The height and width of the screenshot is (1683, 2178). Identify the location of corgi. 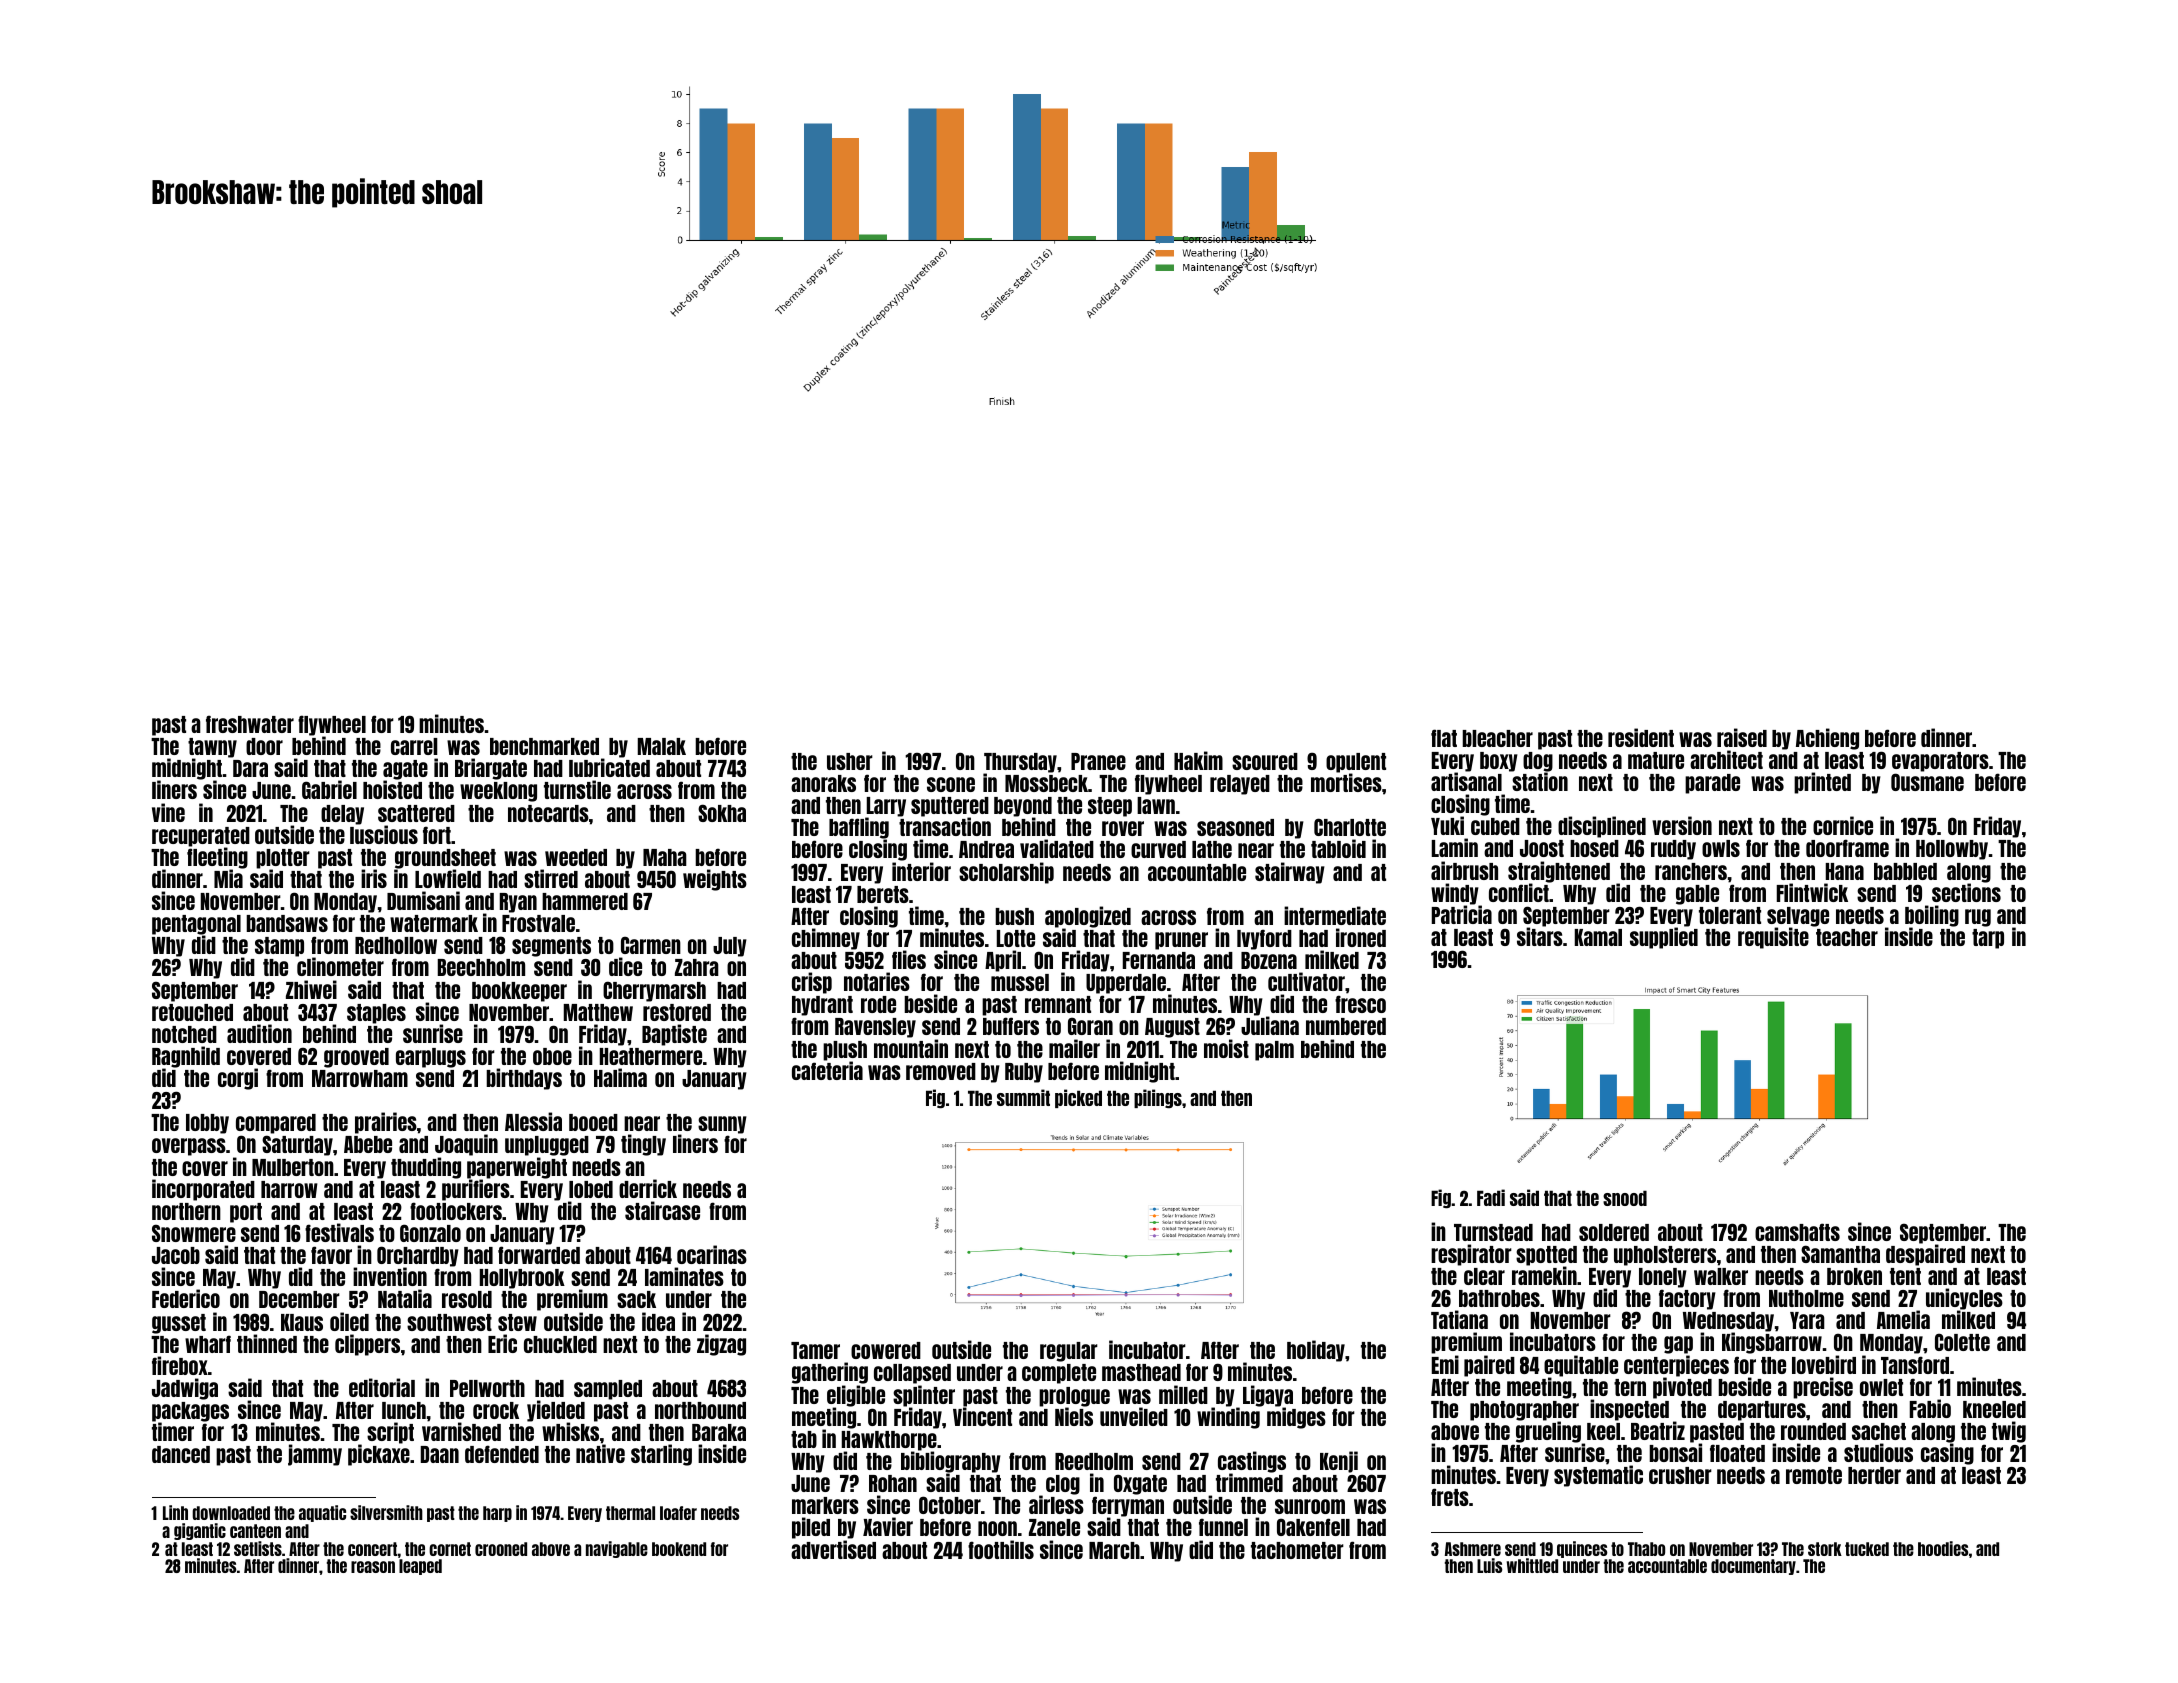
(238, 1079).
